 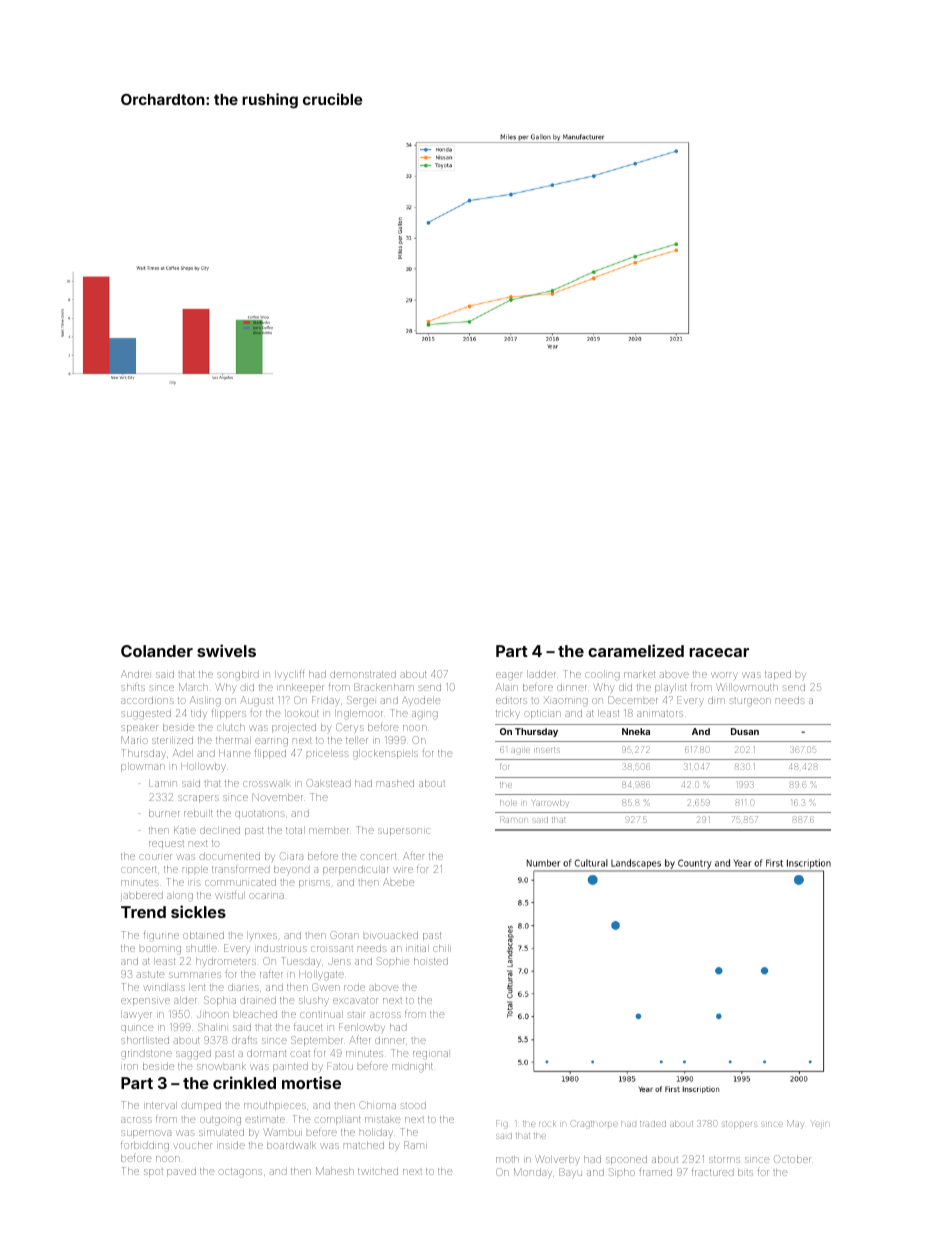 I want to click on hoisted, so click(x=431, y=961).
